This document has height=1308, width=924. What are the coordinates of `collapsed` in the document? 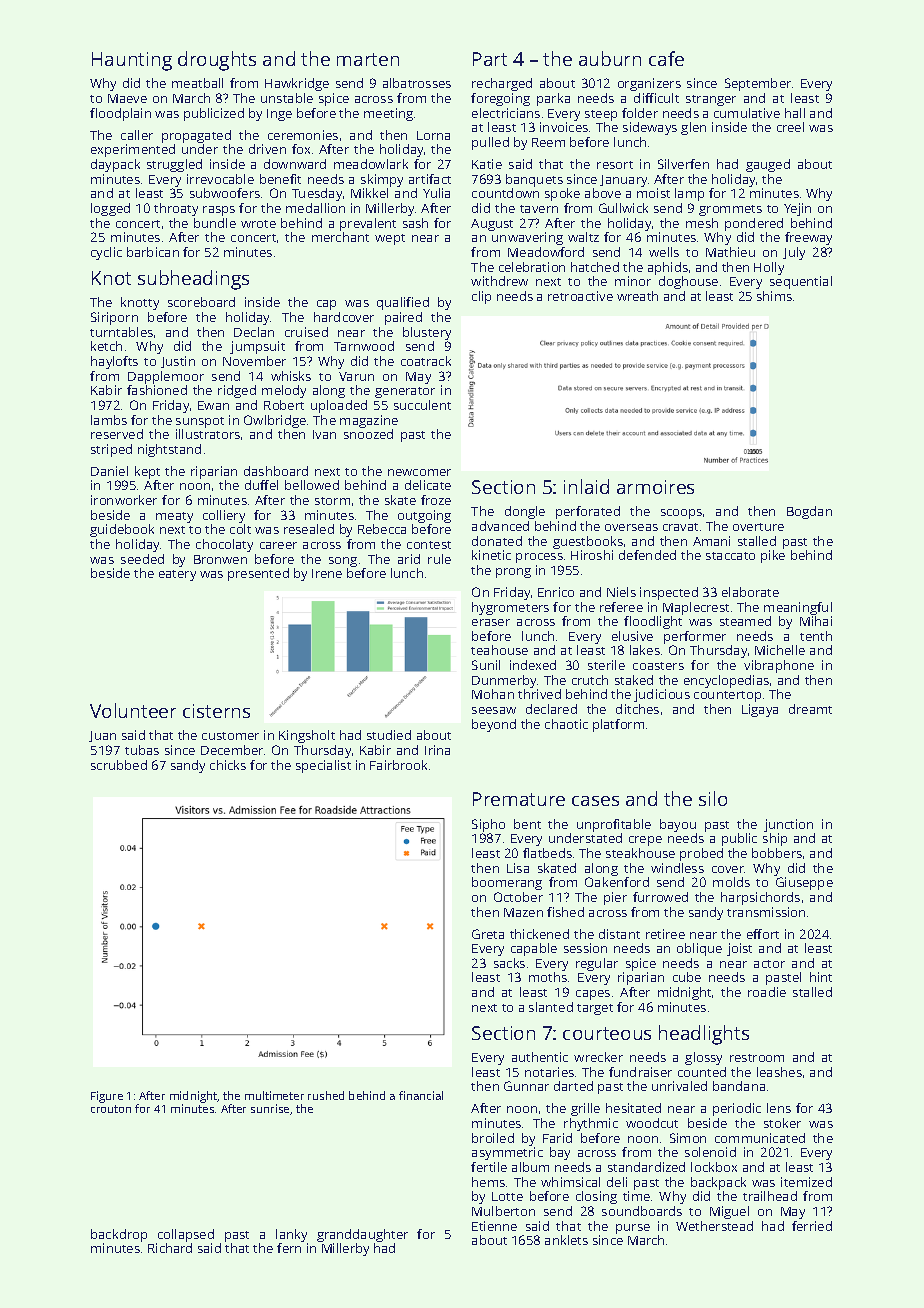 It's located at (186, 1235).
